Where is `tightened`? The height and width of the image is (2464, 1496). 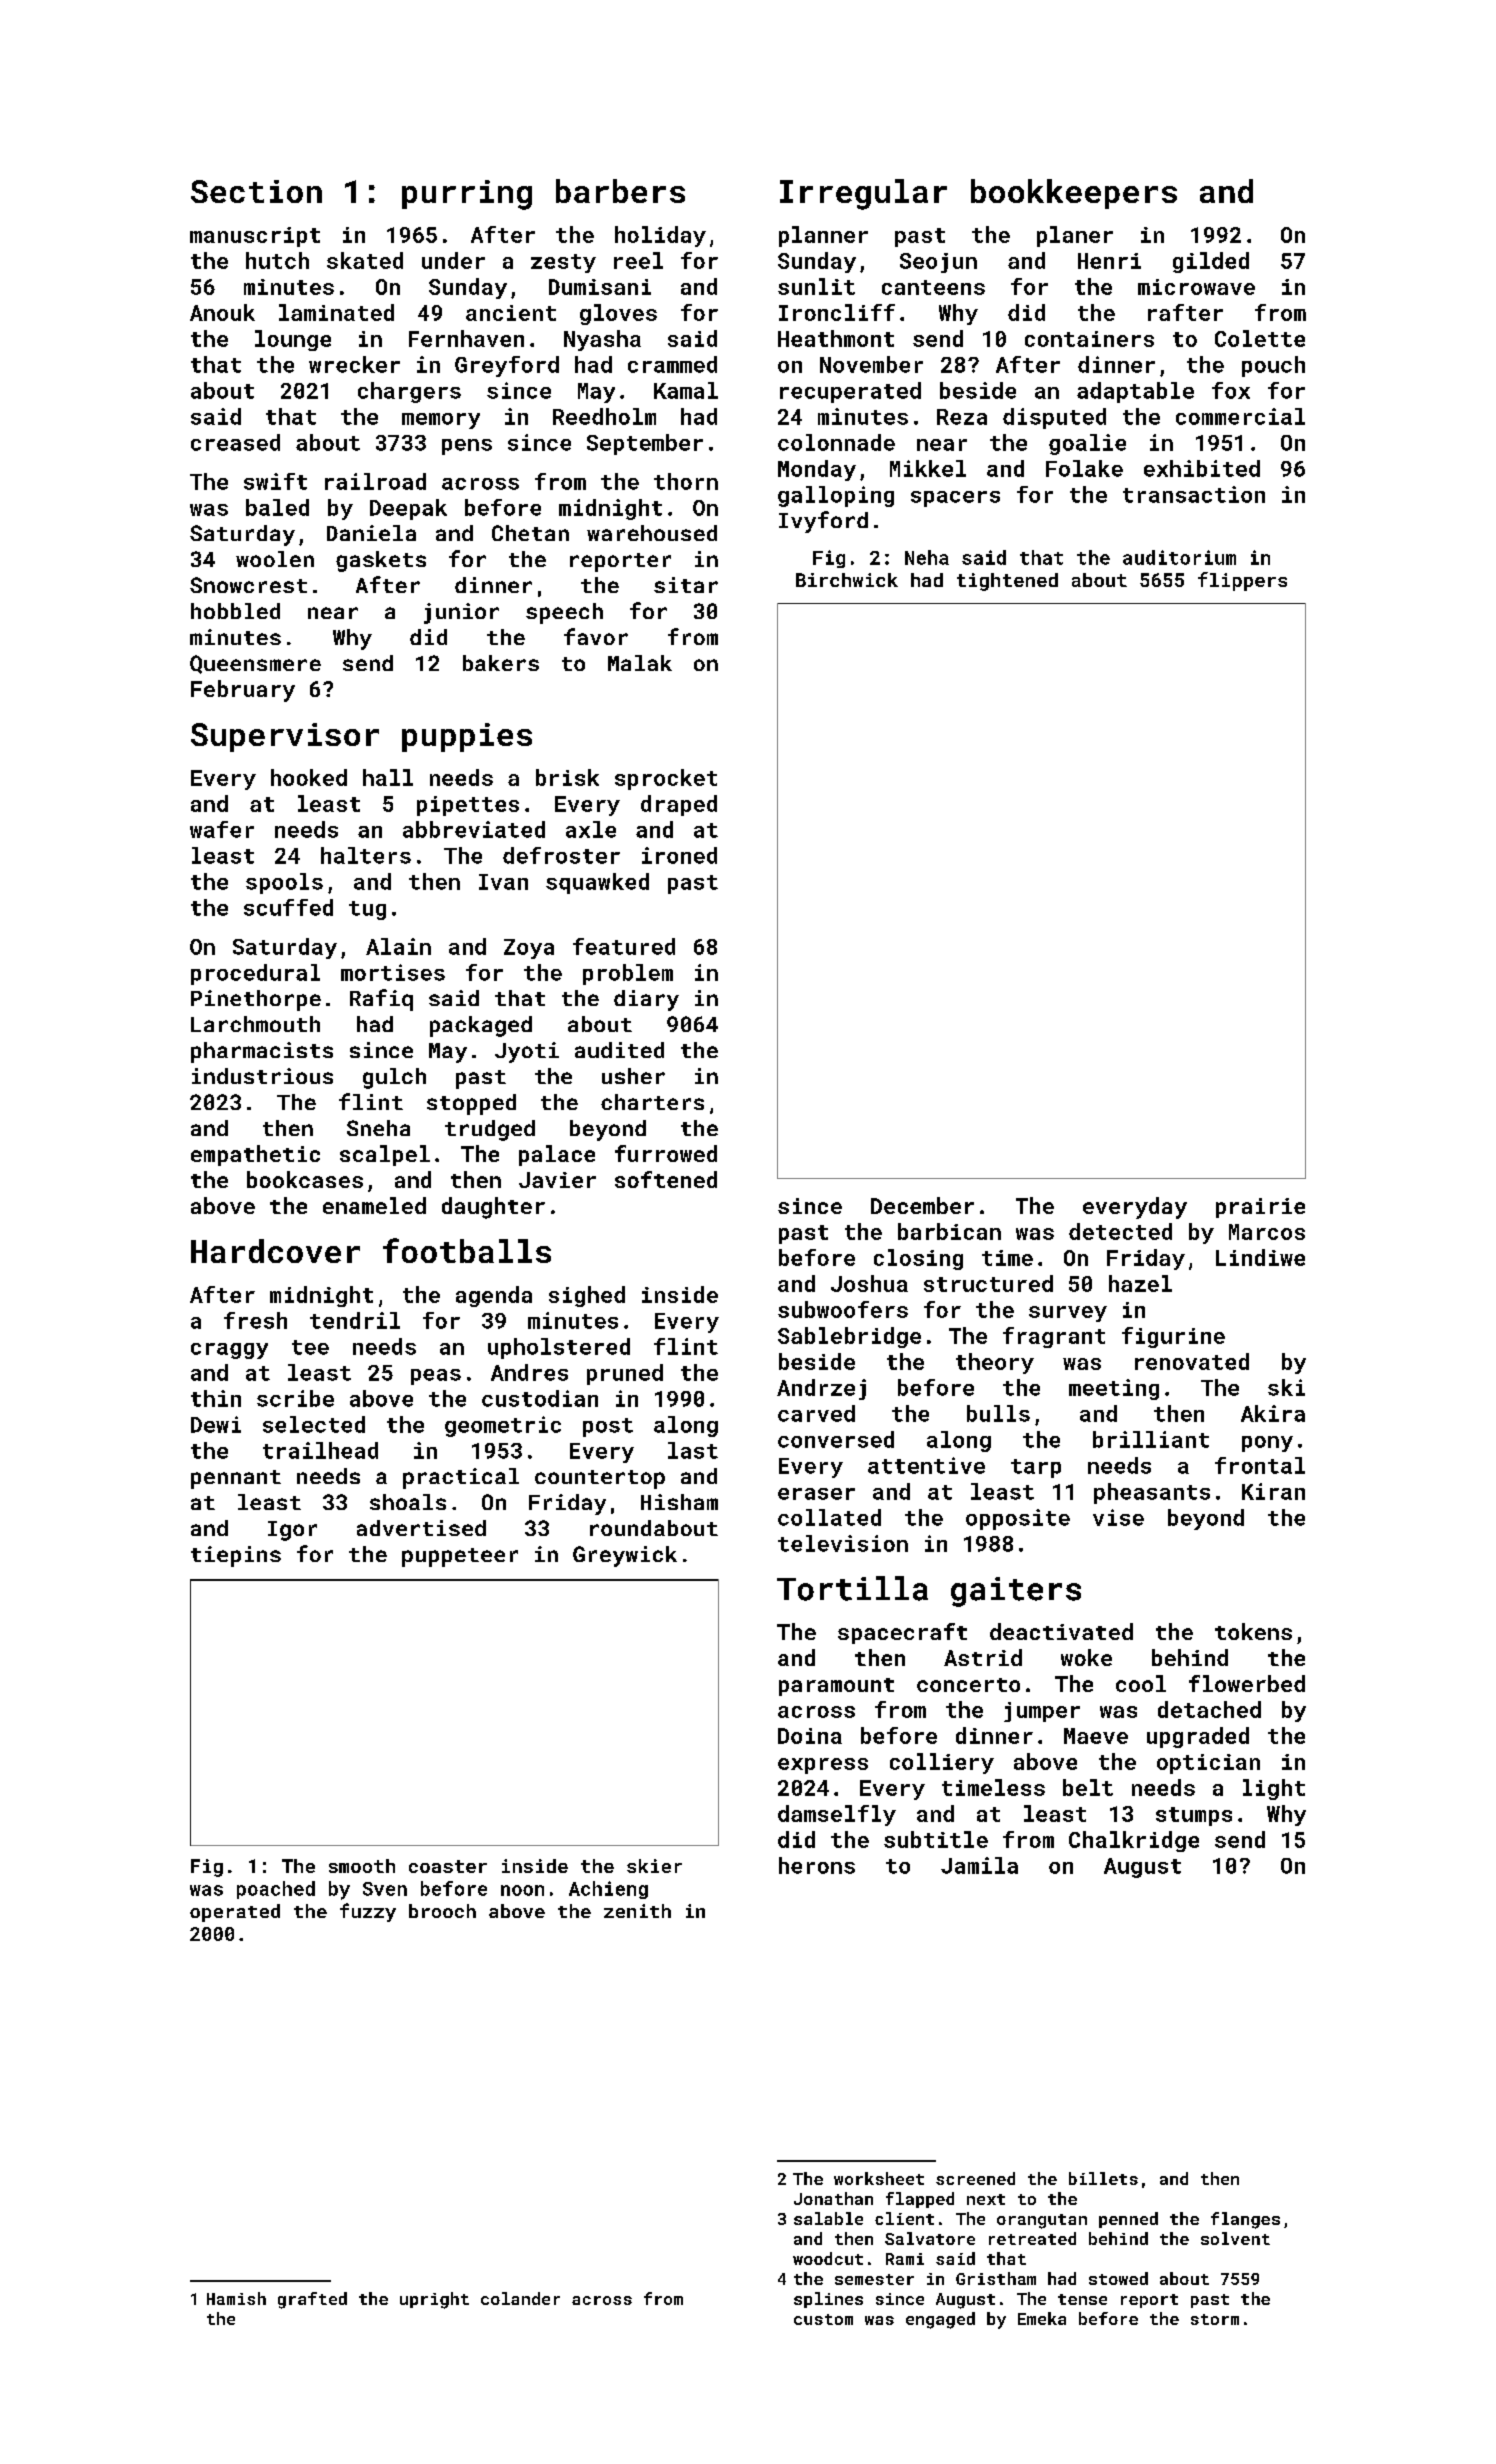
tightened is located at coordinates (1007, 582).
